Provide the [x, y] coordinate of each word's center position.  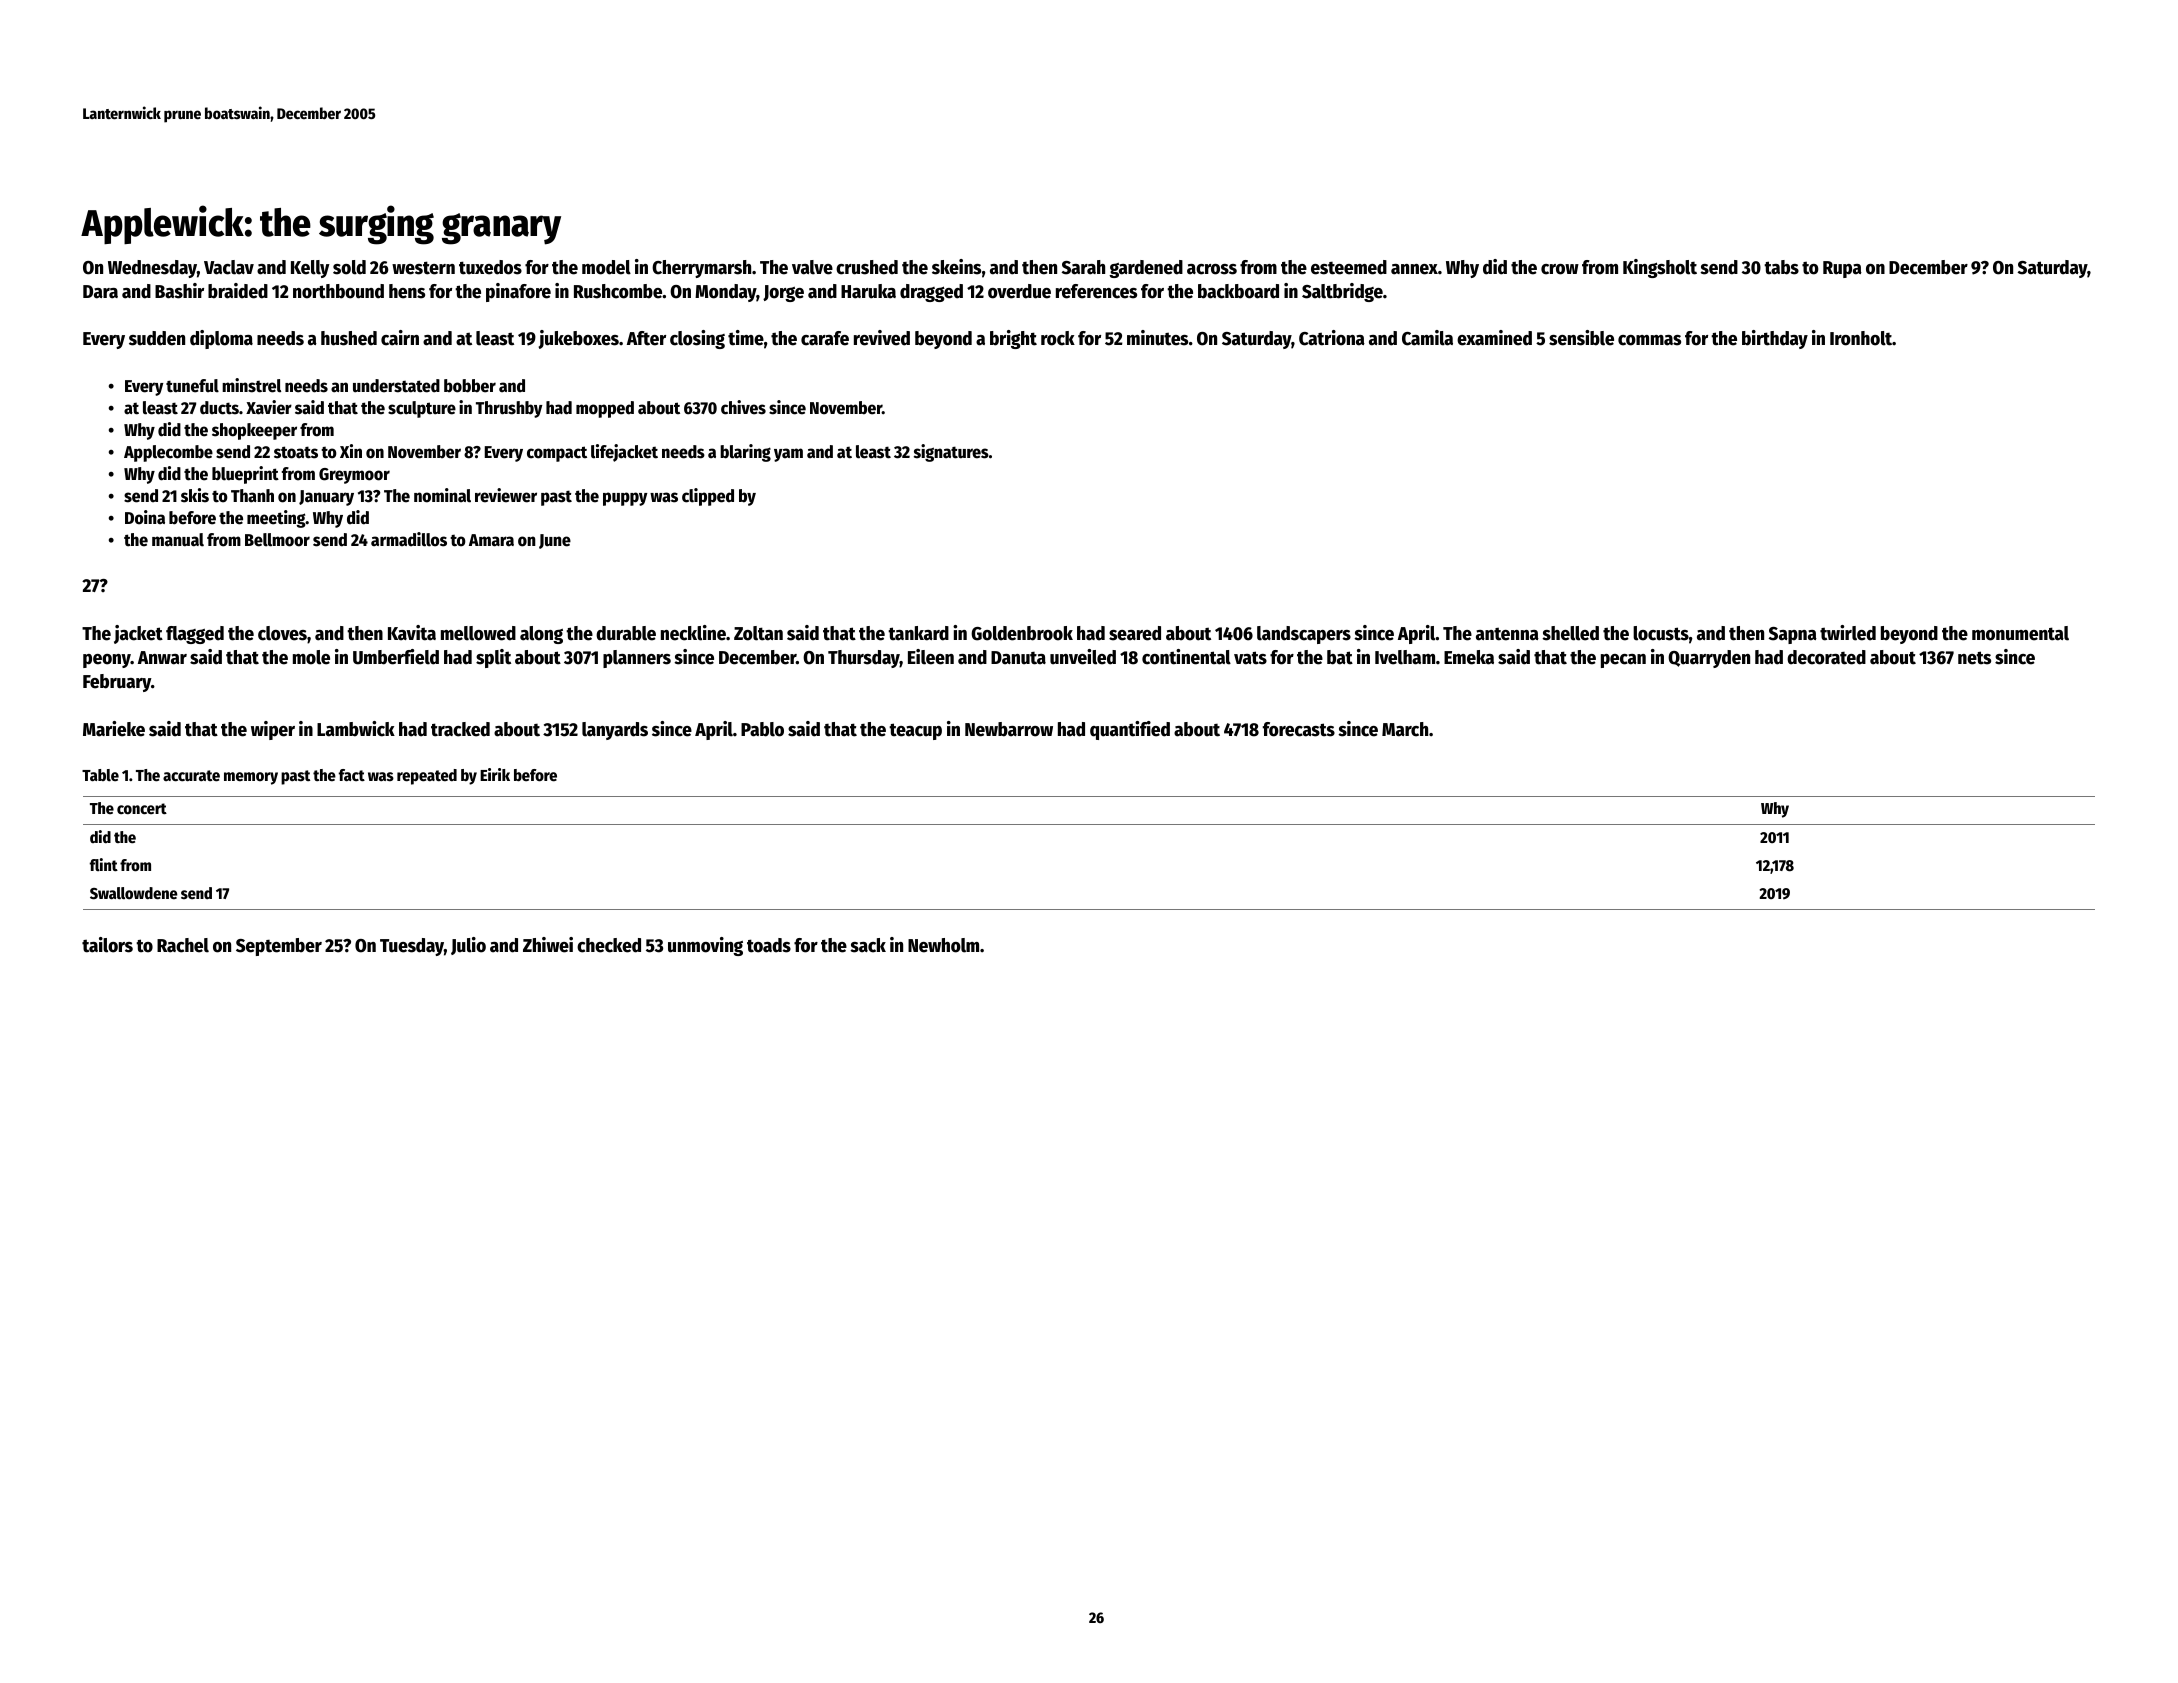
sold [349, 267]
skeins [956, 267]
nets [1974, 658]
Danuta [1018, 658]
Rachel [183, 945]
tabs [1781, 267]
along [541, 635]
